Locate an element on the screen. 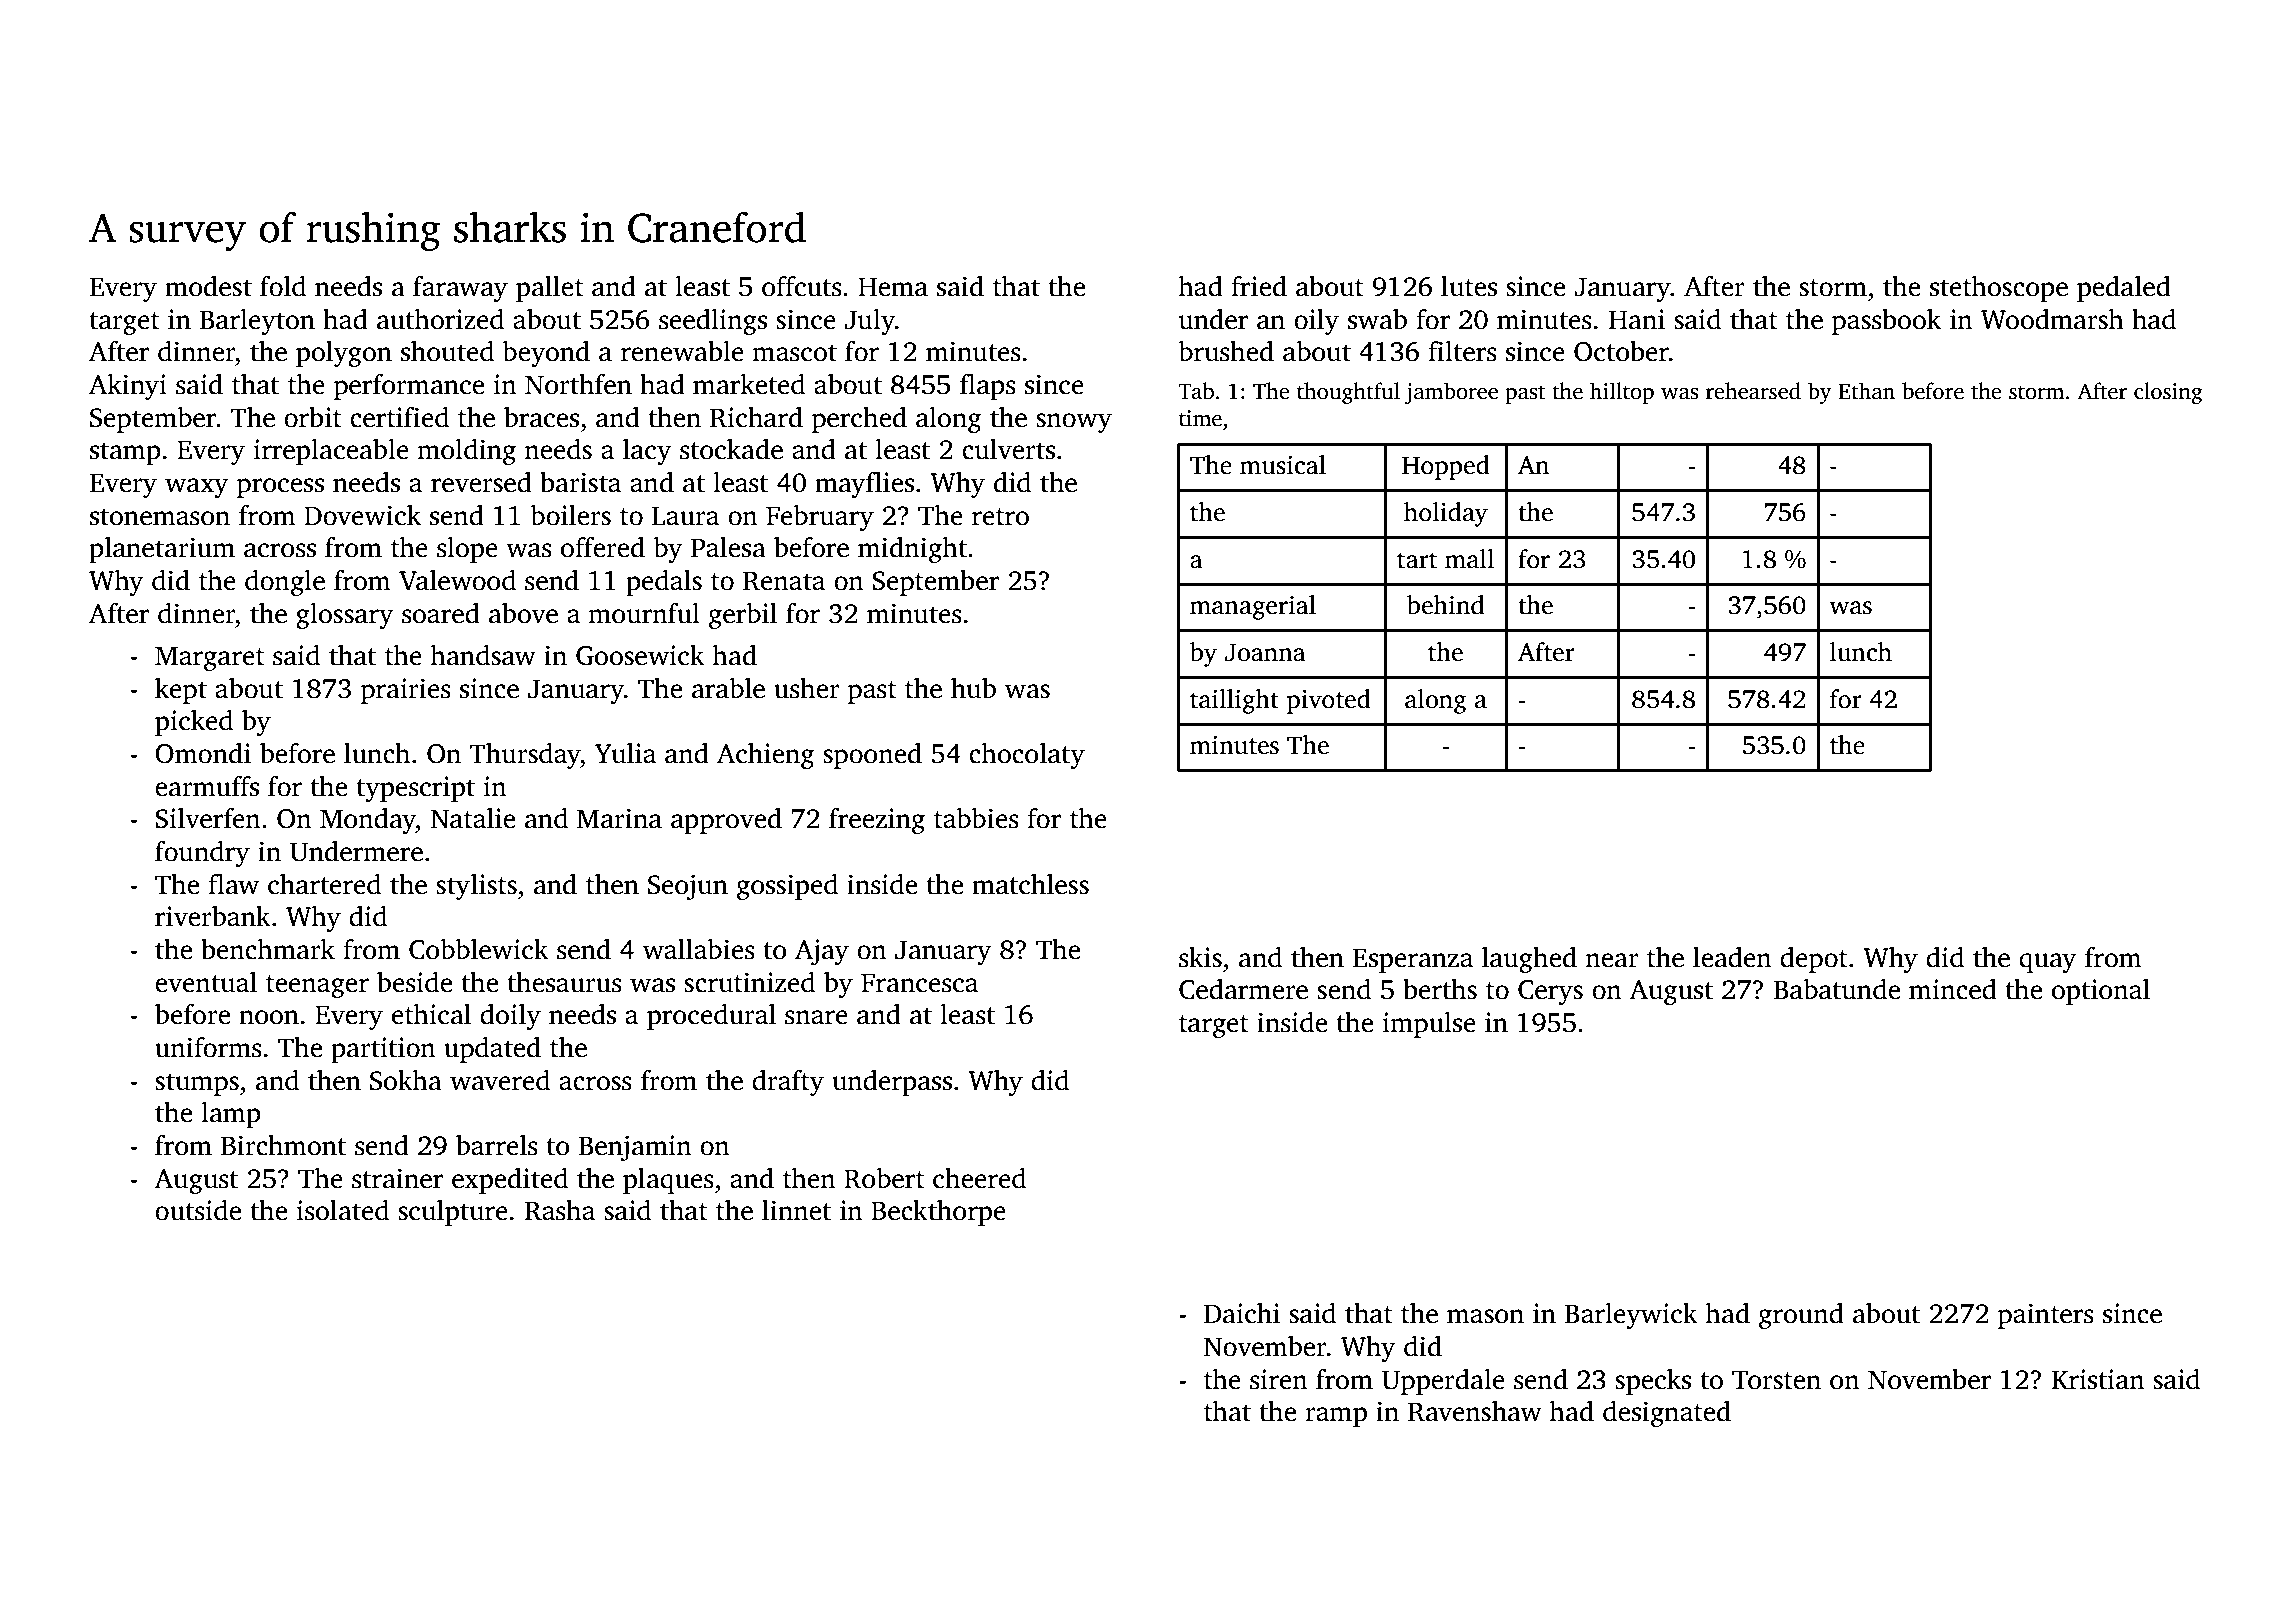  Goosewick is located at coordinates (640, 655).
